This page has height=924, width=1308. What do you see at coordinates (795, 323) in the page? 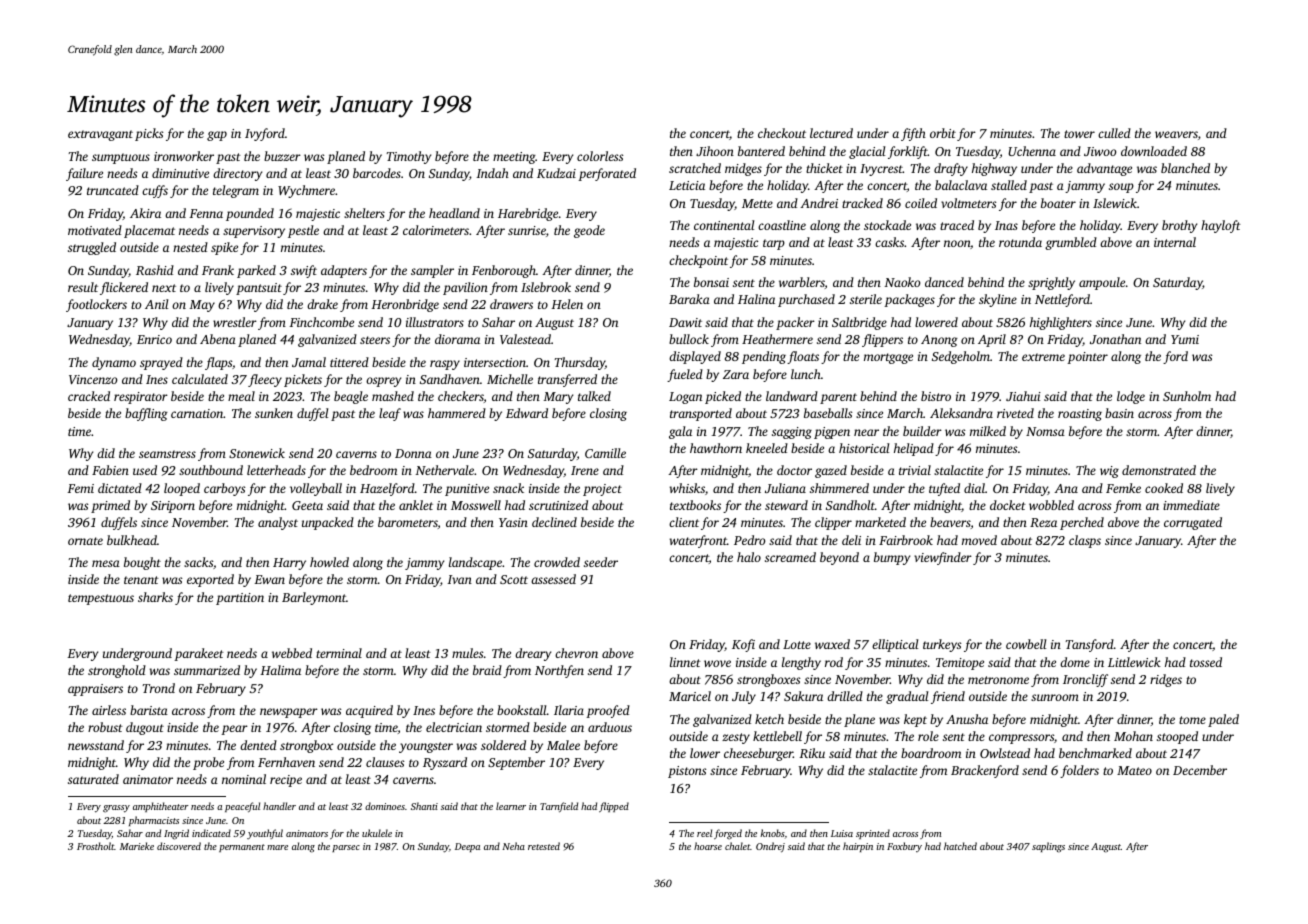
I see `packer` at bounding box center [795, 323].
